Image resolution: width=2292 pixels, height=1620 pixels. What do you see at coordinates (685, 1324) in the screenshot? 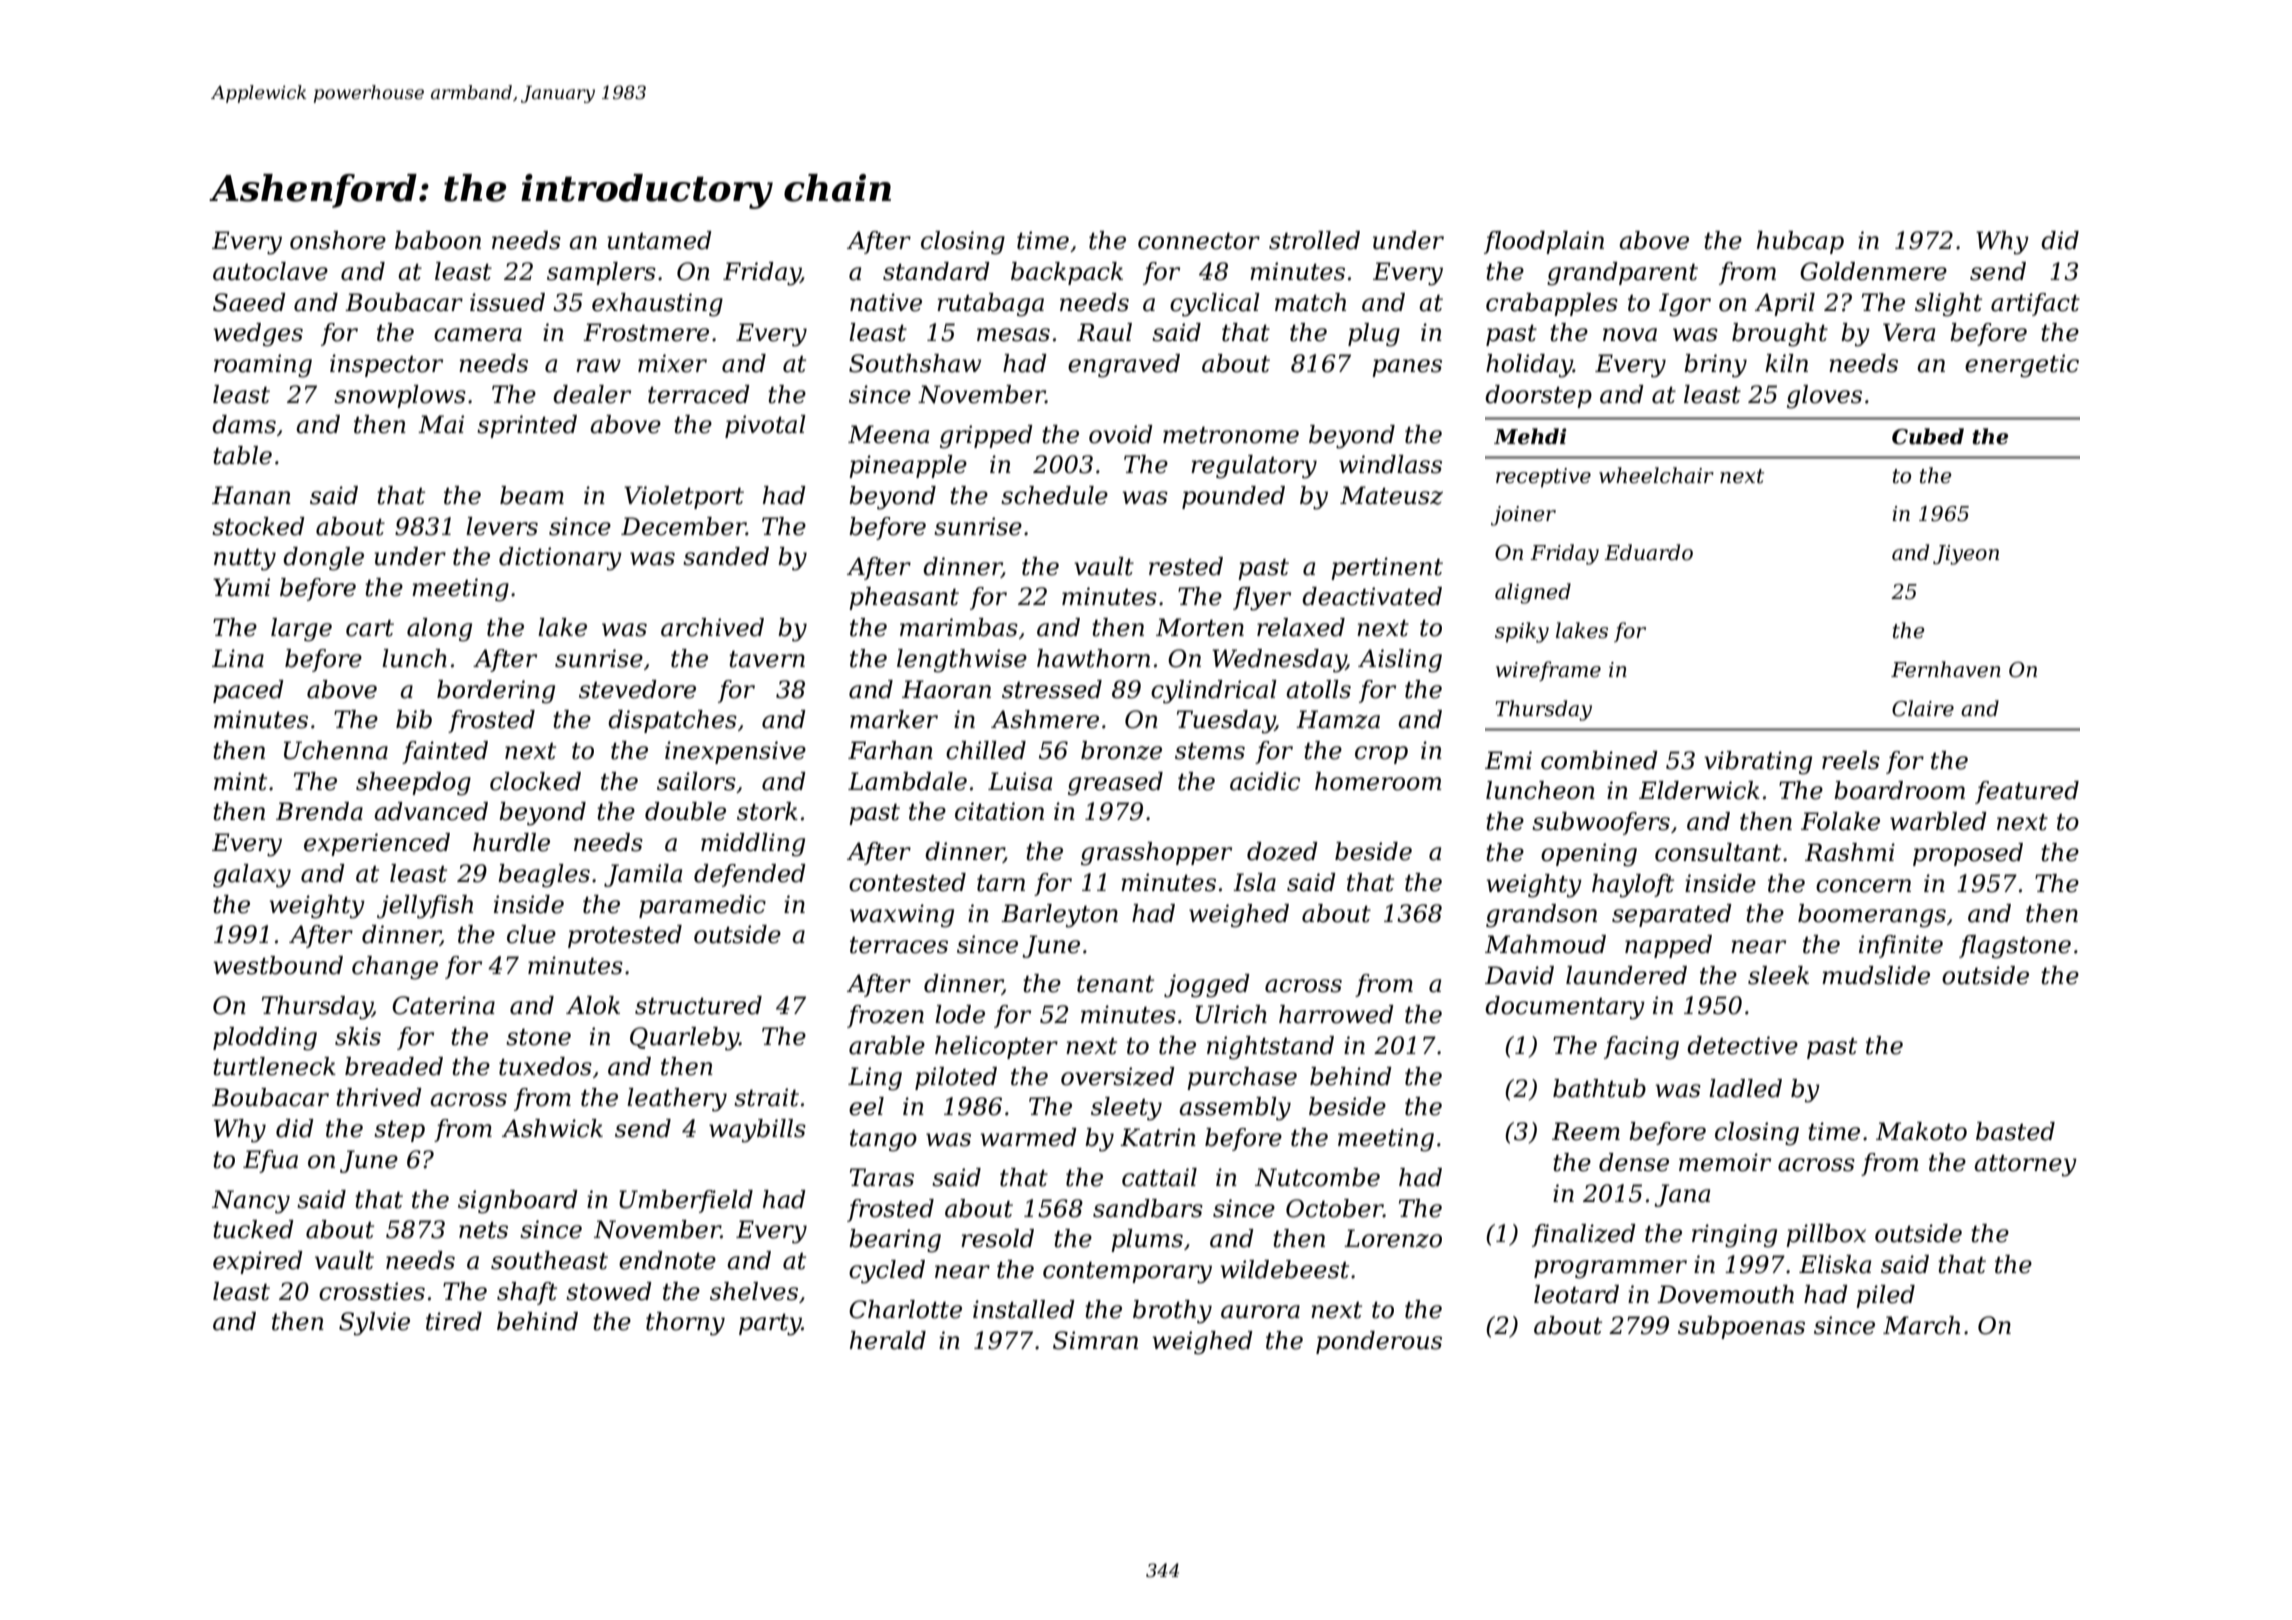
I see `thorny` at bounding box center [685, 1324].
